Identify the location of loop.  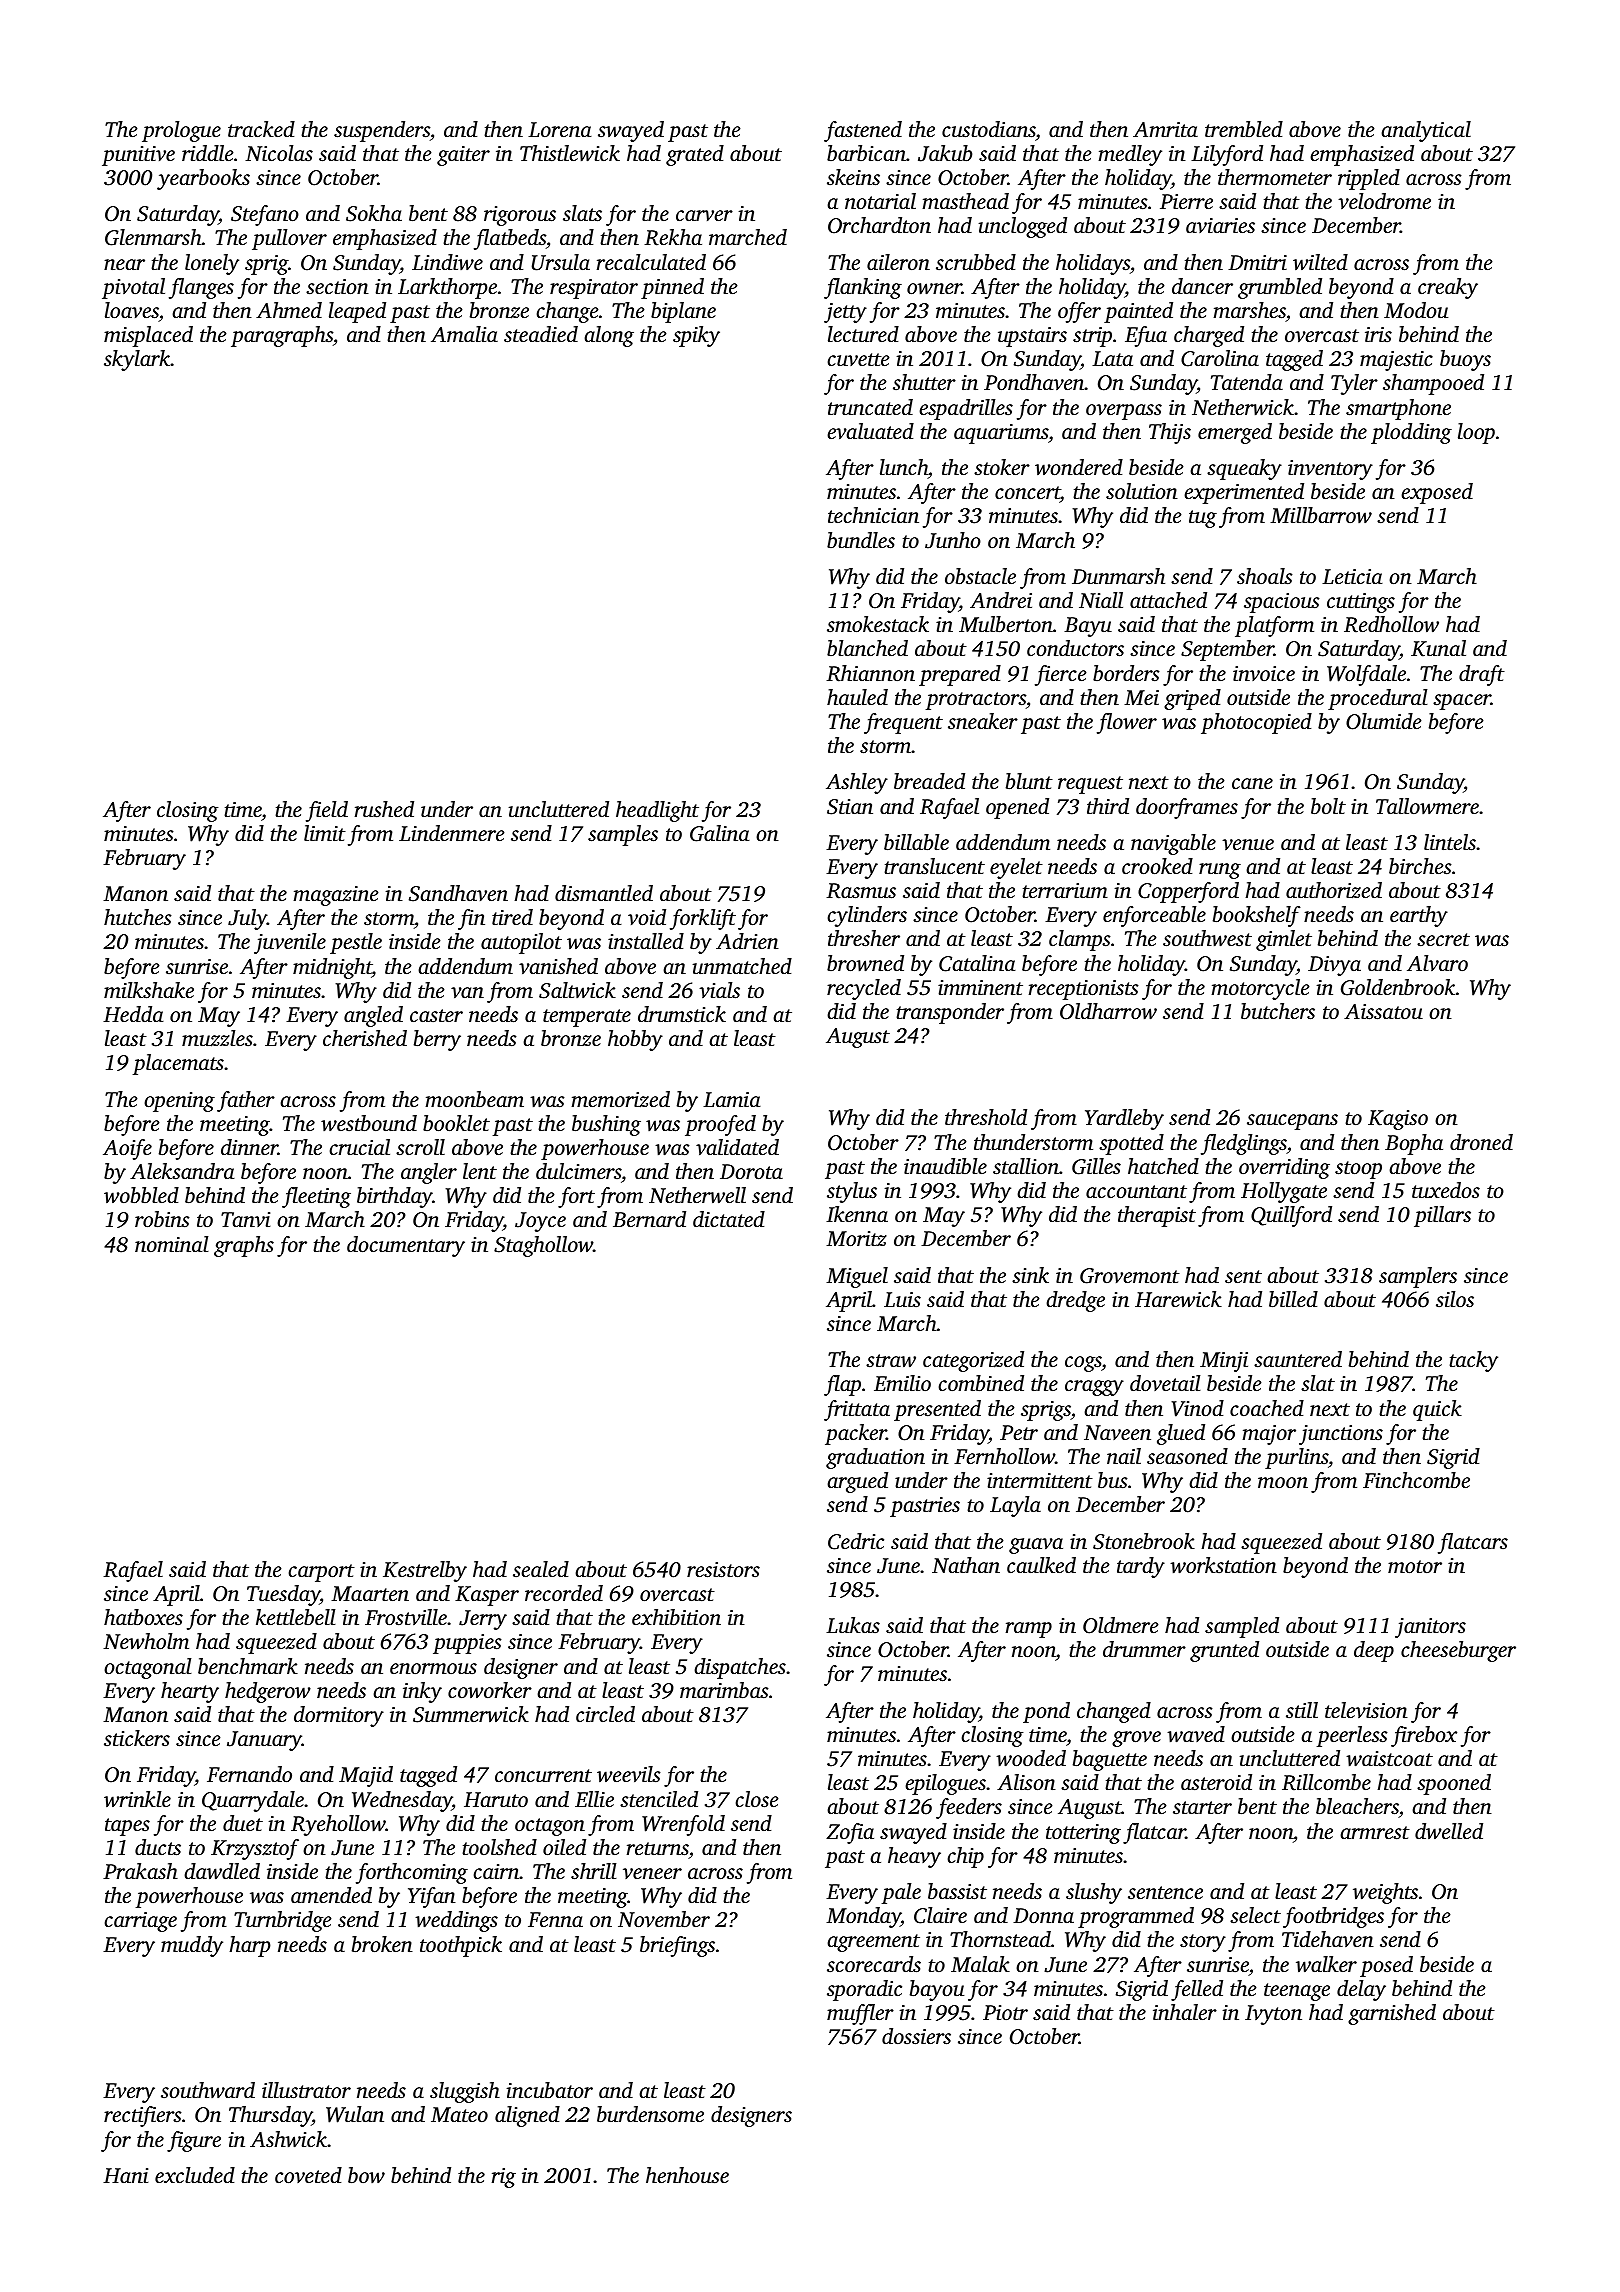
(1476, 433).
